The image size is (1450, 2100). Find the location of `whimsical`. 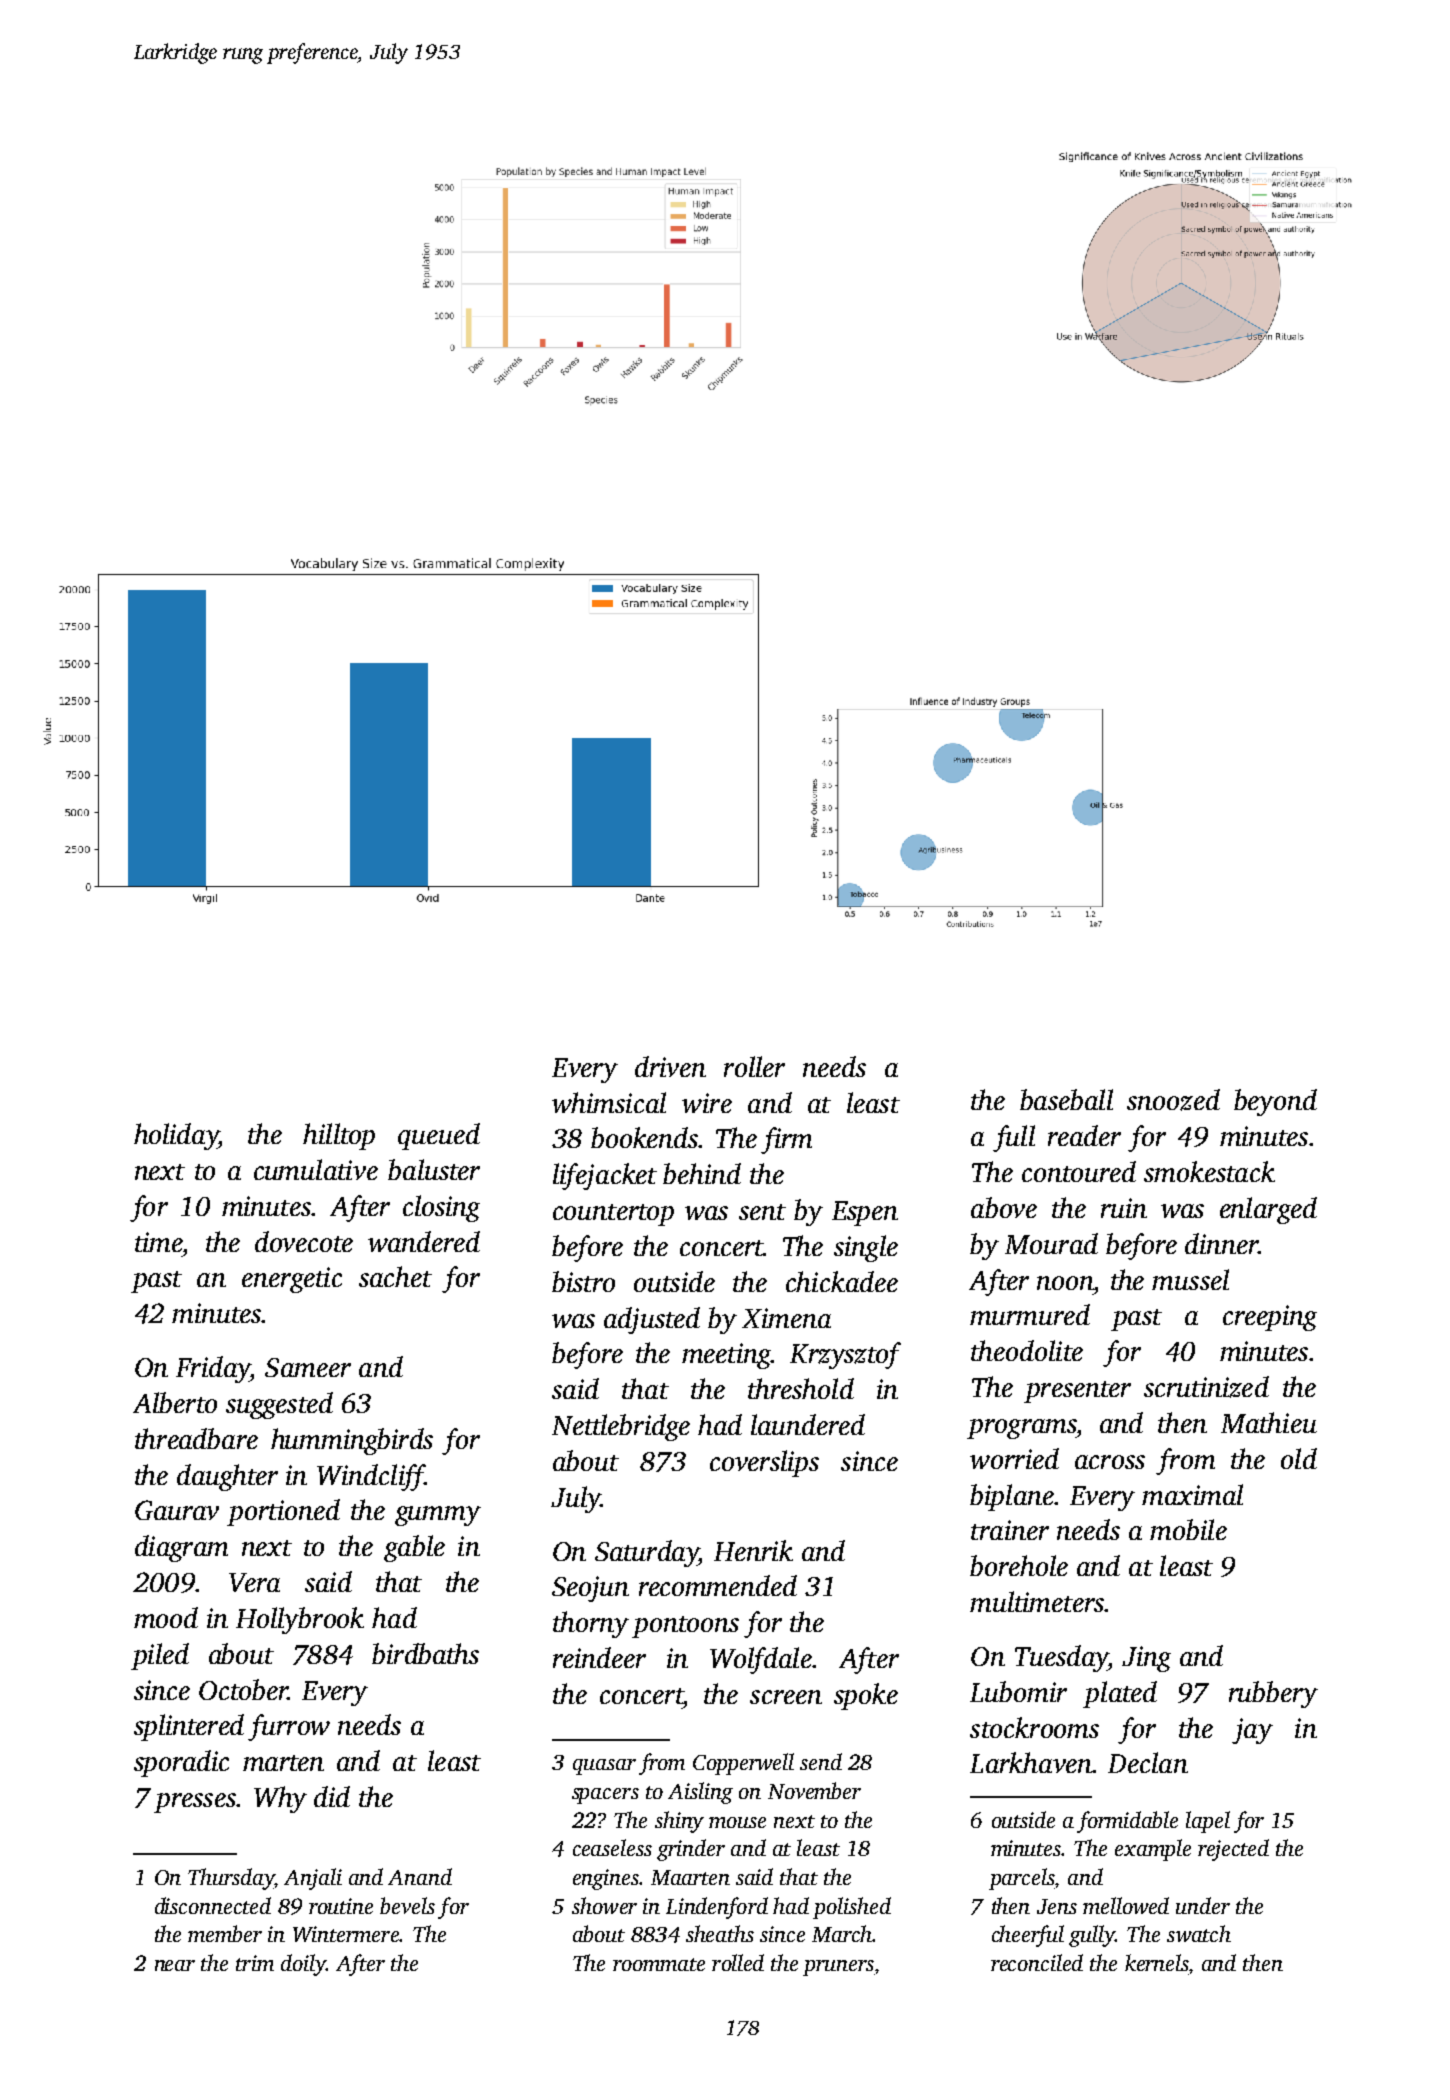

whimsical is located at coordinates (609, 1102).
